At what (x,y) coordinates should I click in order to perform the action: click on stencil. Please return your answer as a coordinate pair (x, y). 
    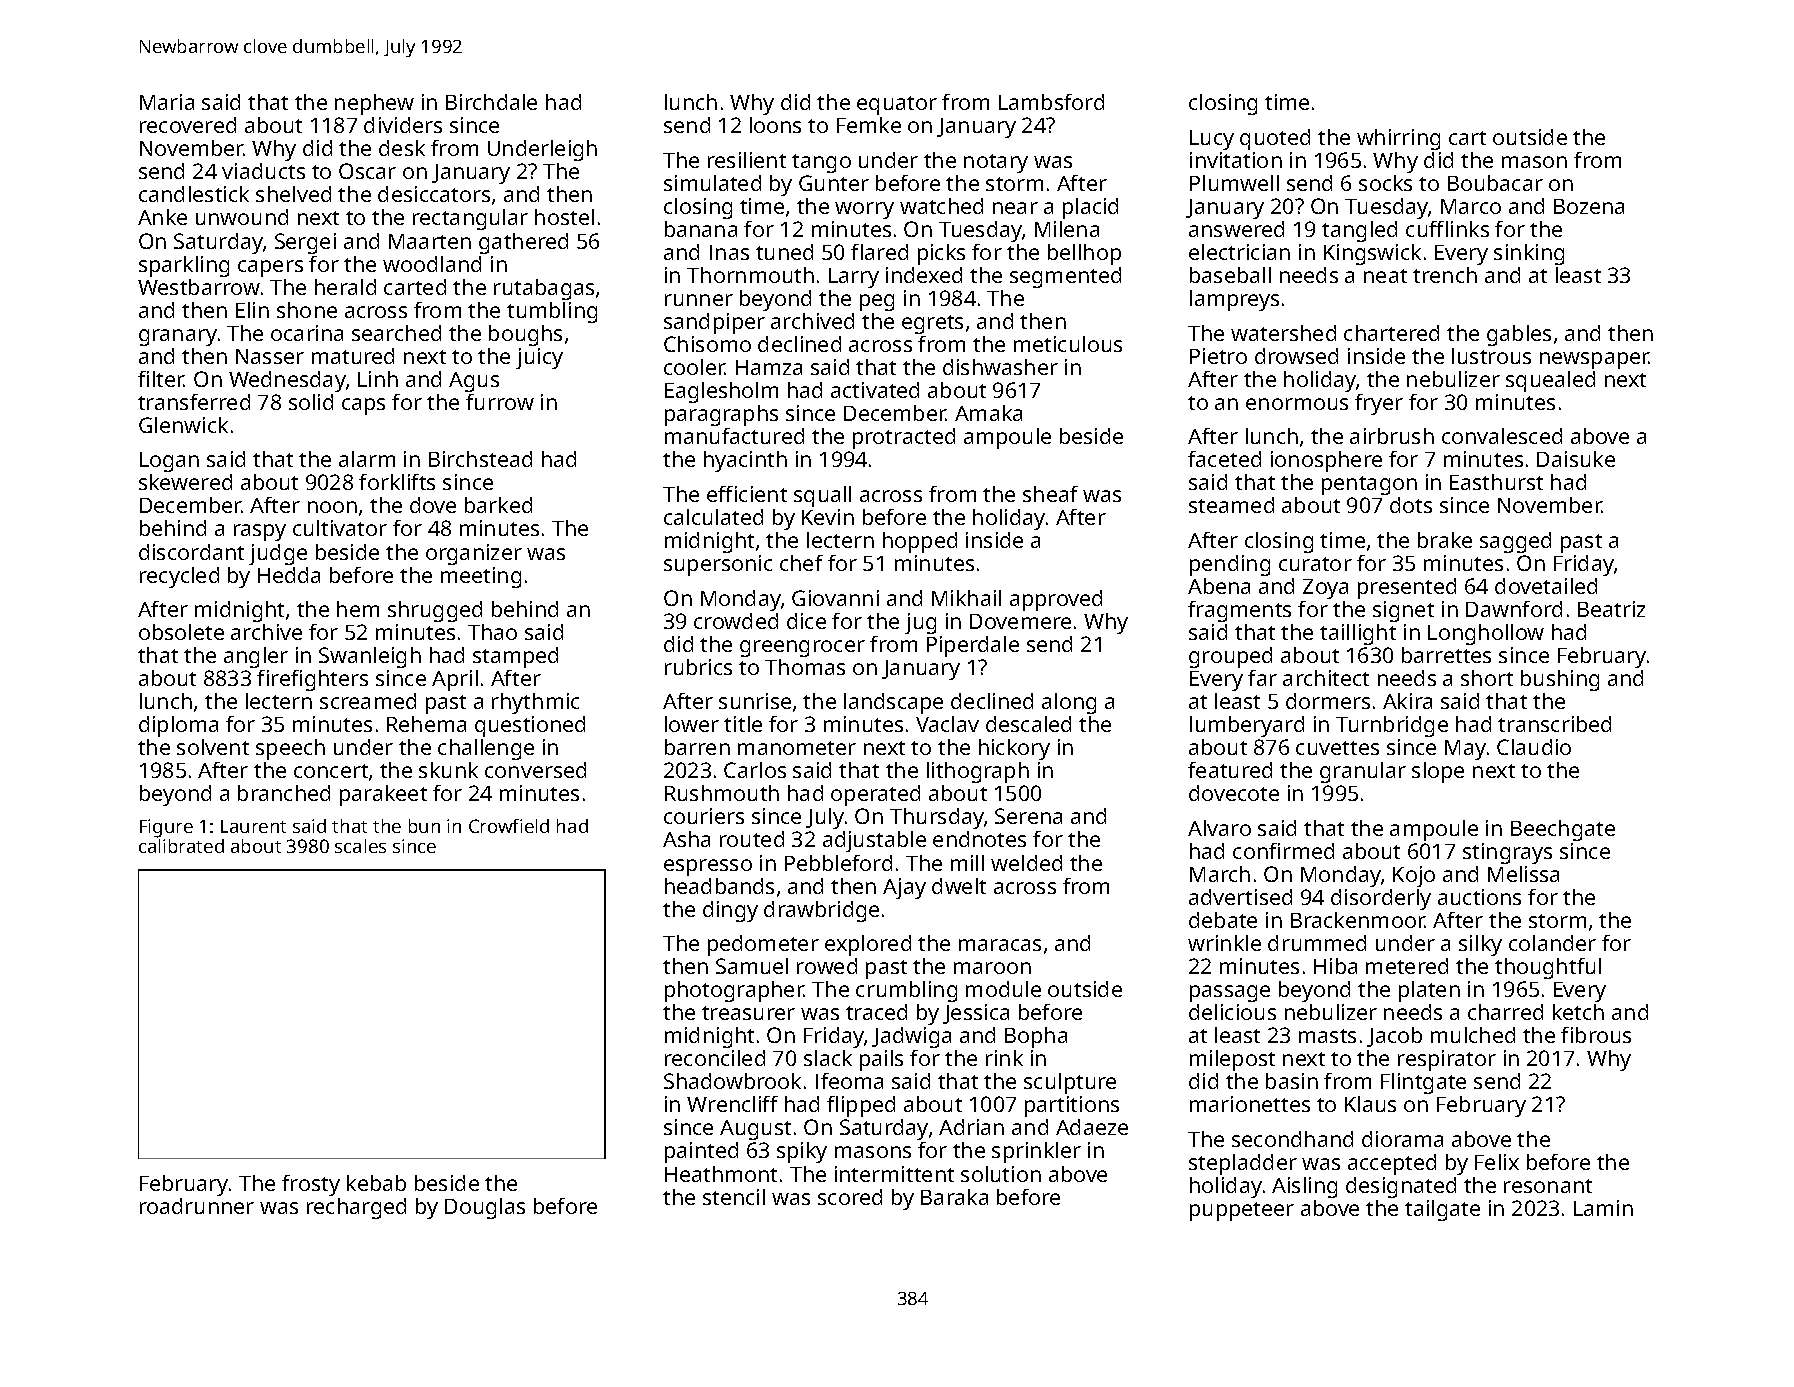
    Looking at the image, I should click on (734, 1197).
